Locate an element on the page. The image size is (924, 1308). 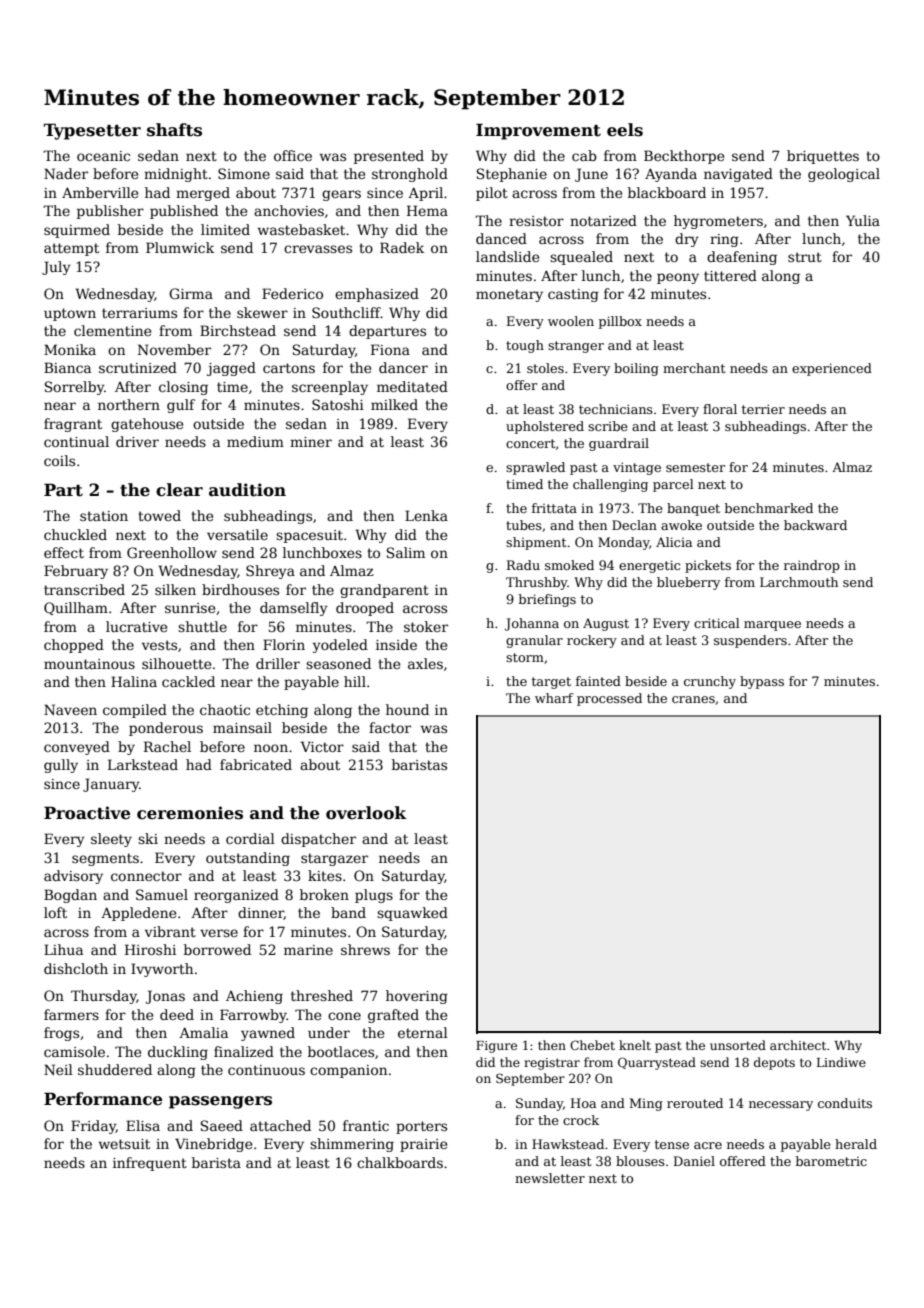
hound is located at coordinates (407, 709).
